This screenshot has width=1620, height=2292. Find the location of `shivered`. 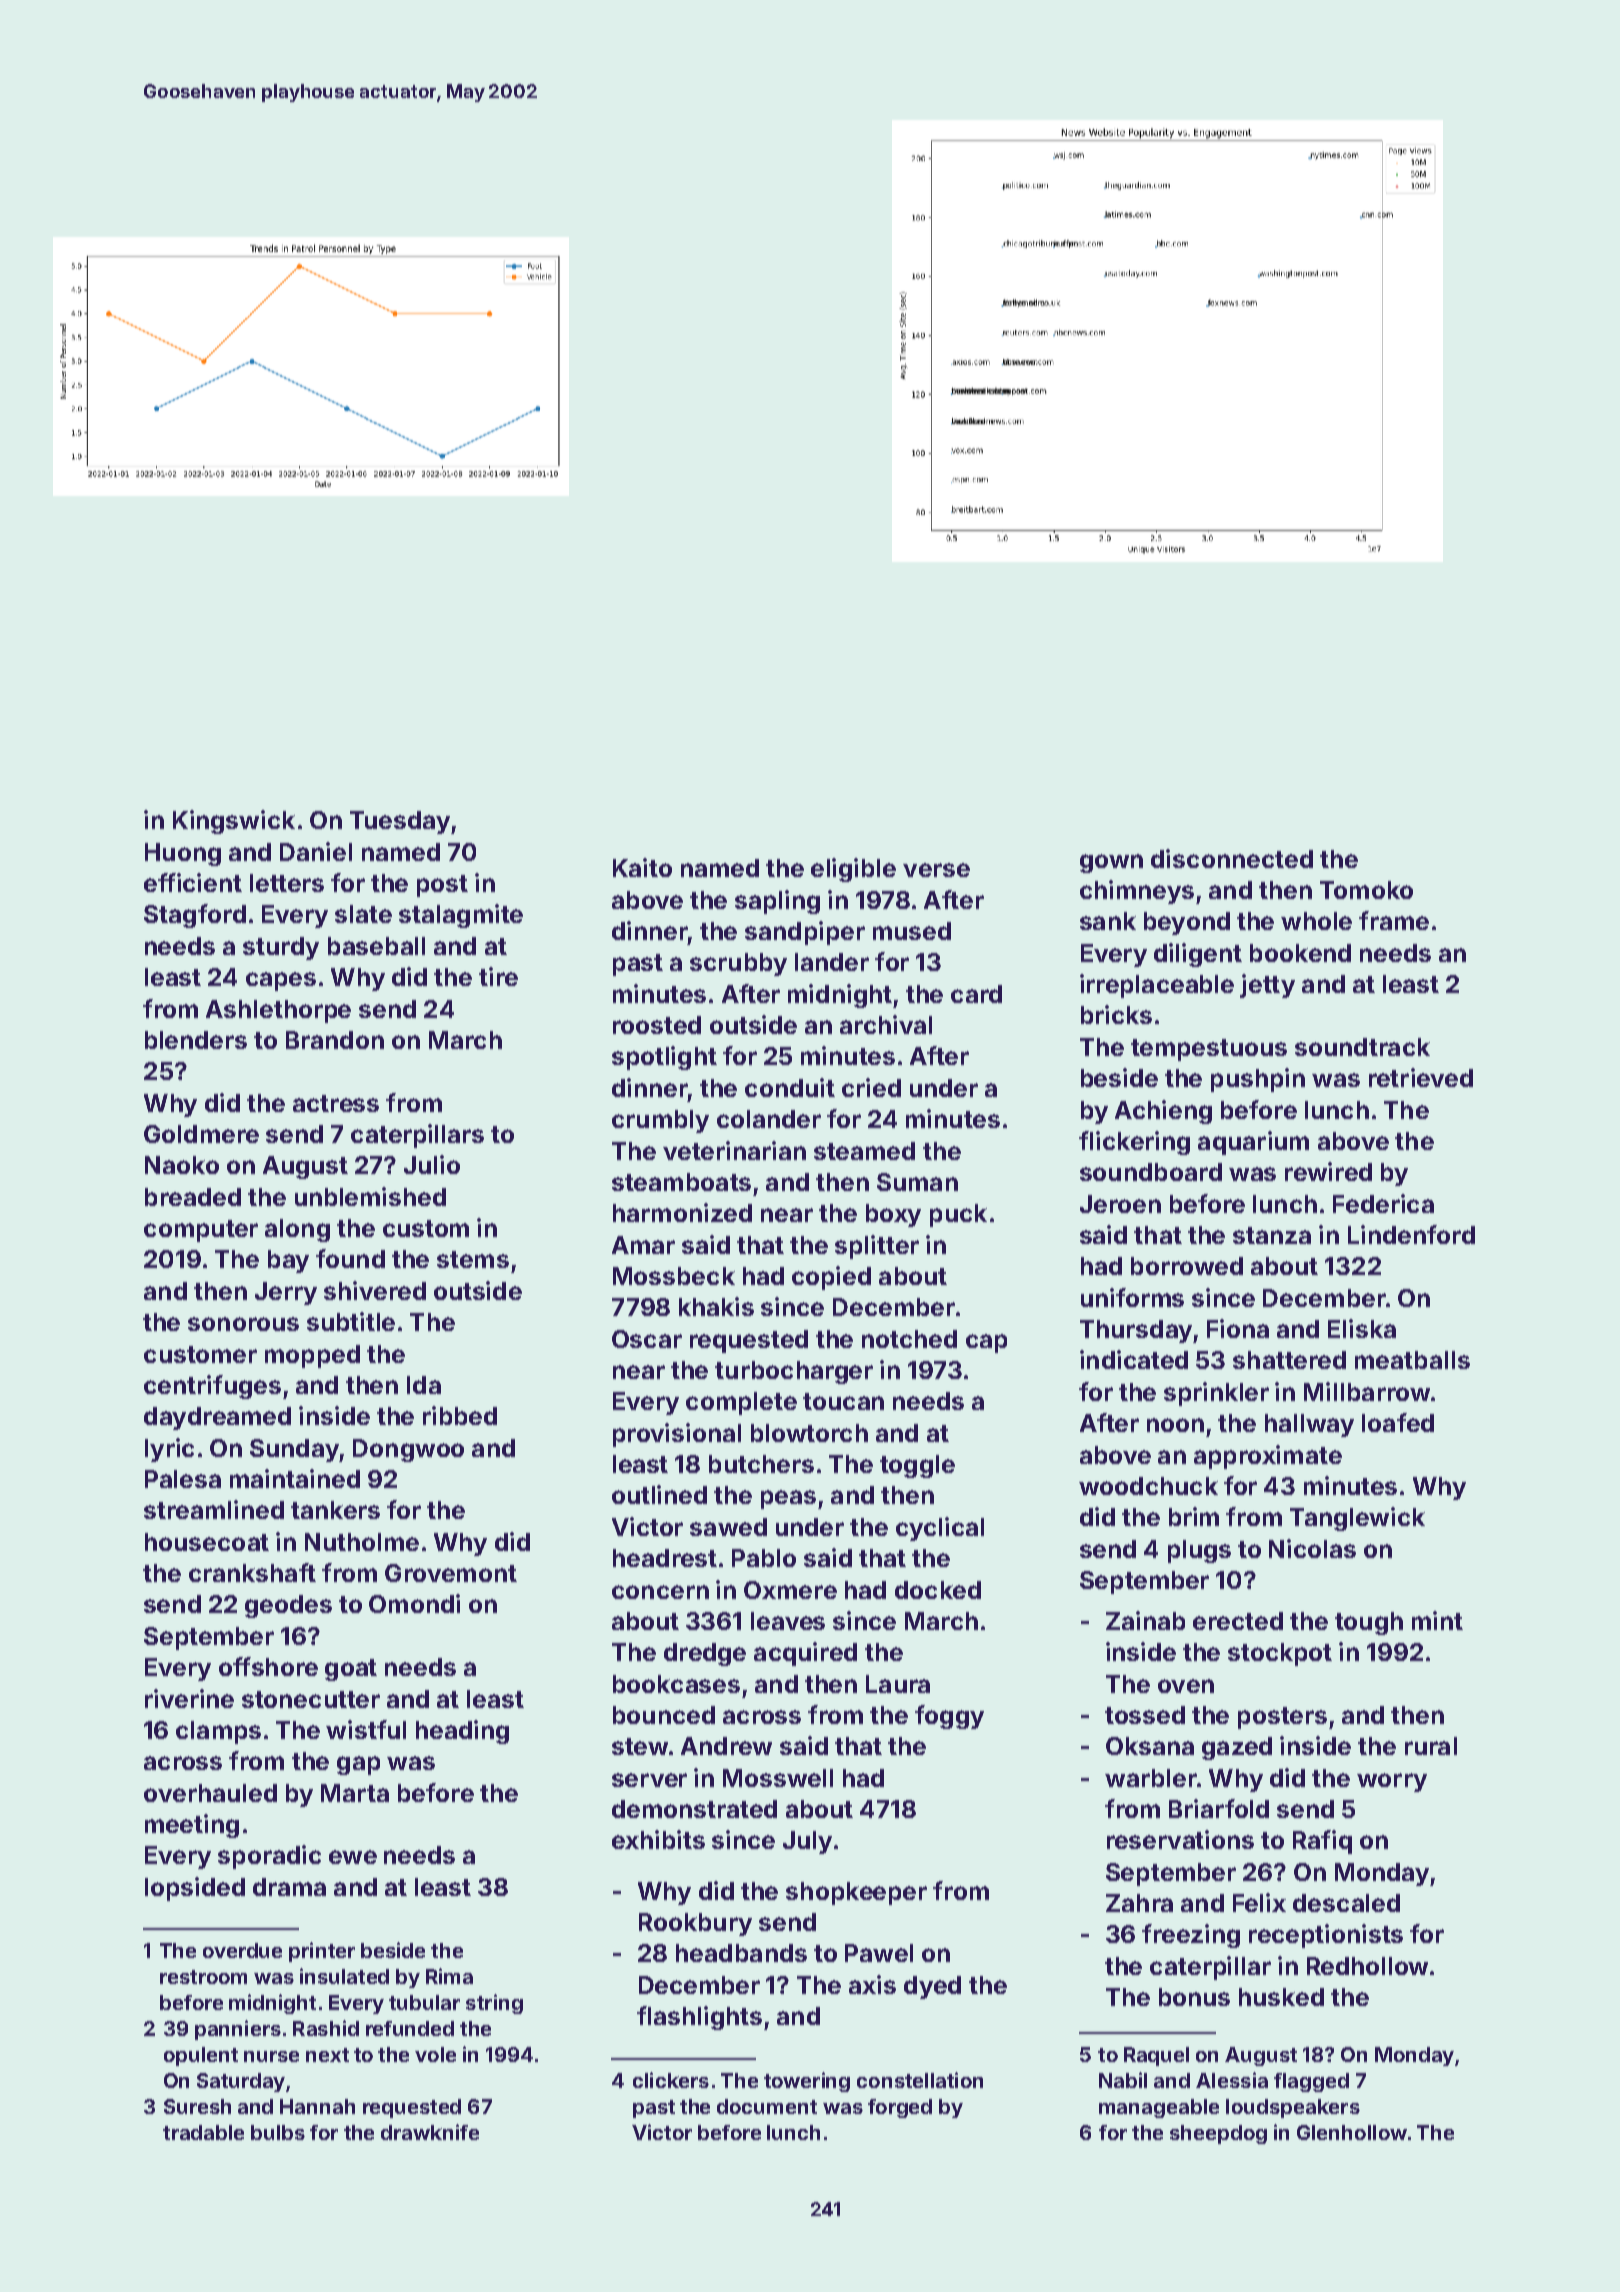

shivered is located at coordinates (375, 1290).
